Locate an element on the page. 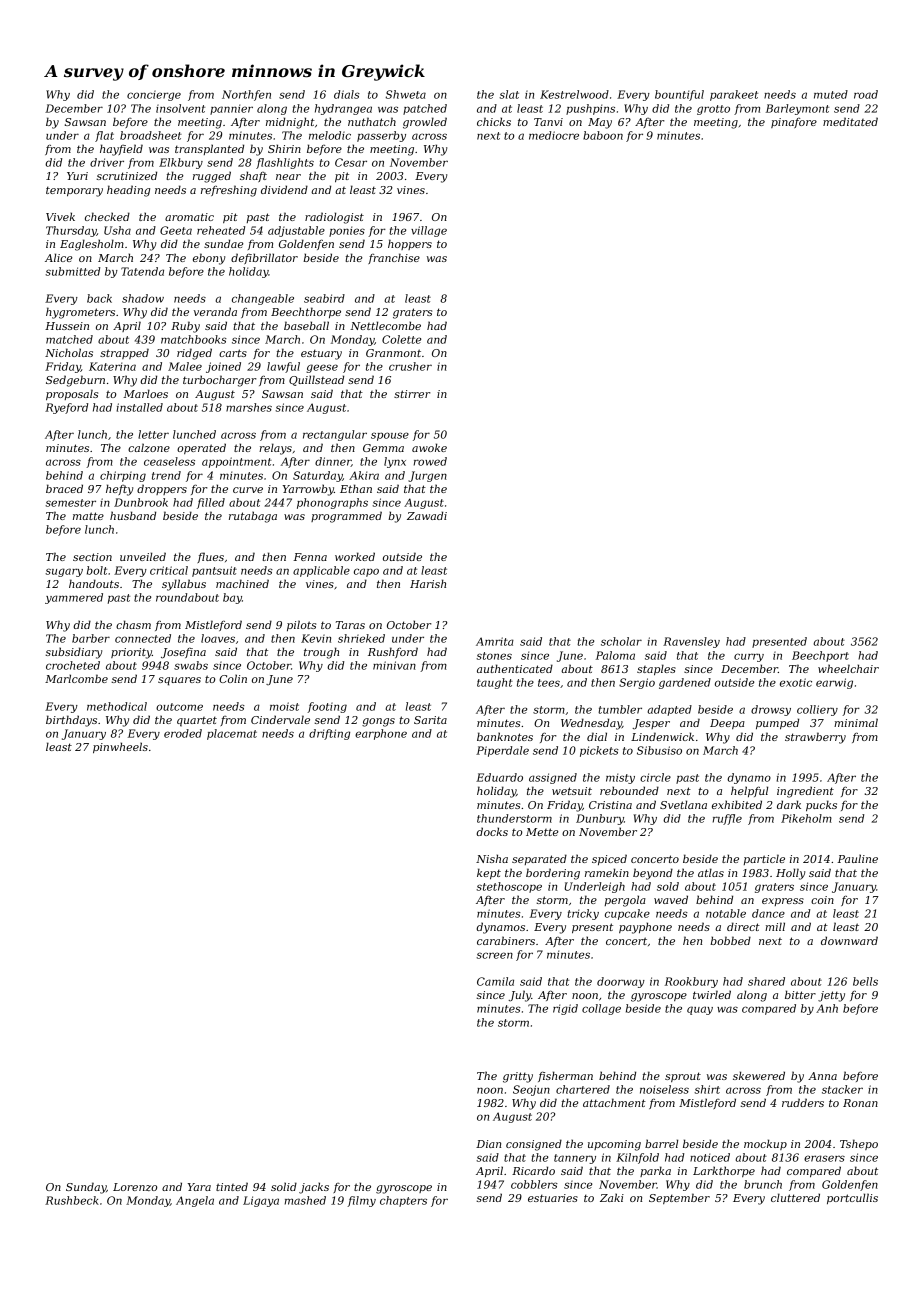  tannery is located at coordinates (575, 1159).
